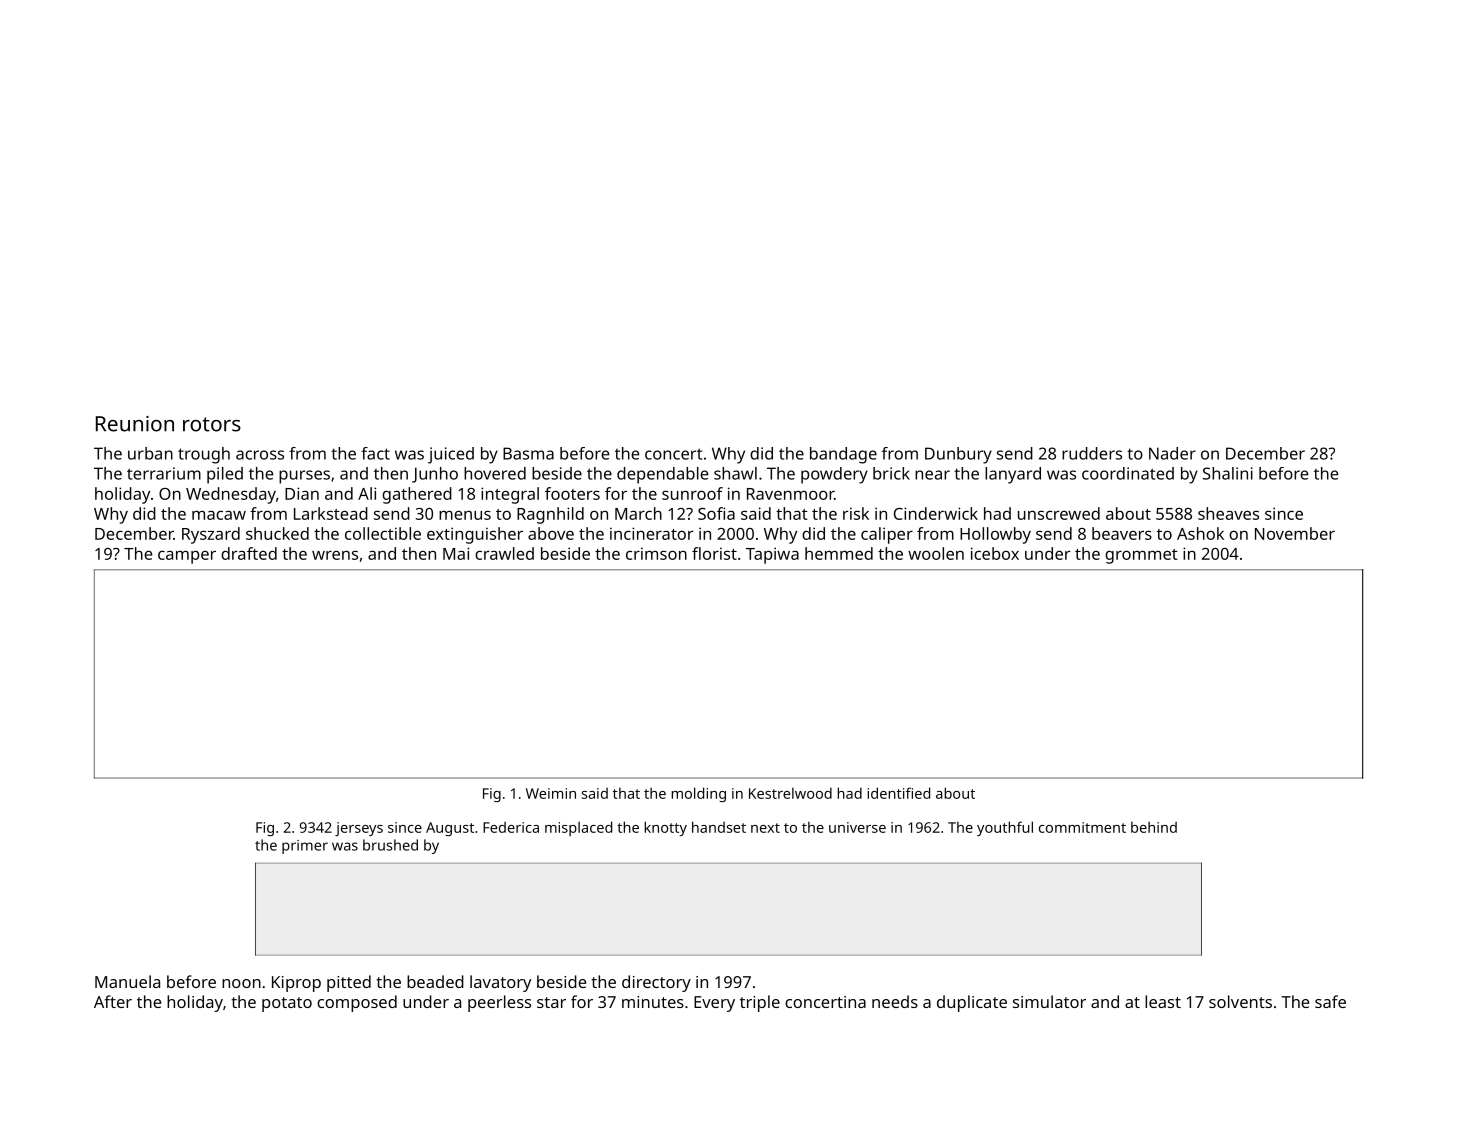  Describe the element at coordinates (1172, 453) in the page. I see `Nader` at that location.
